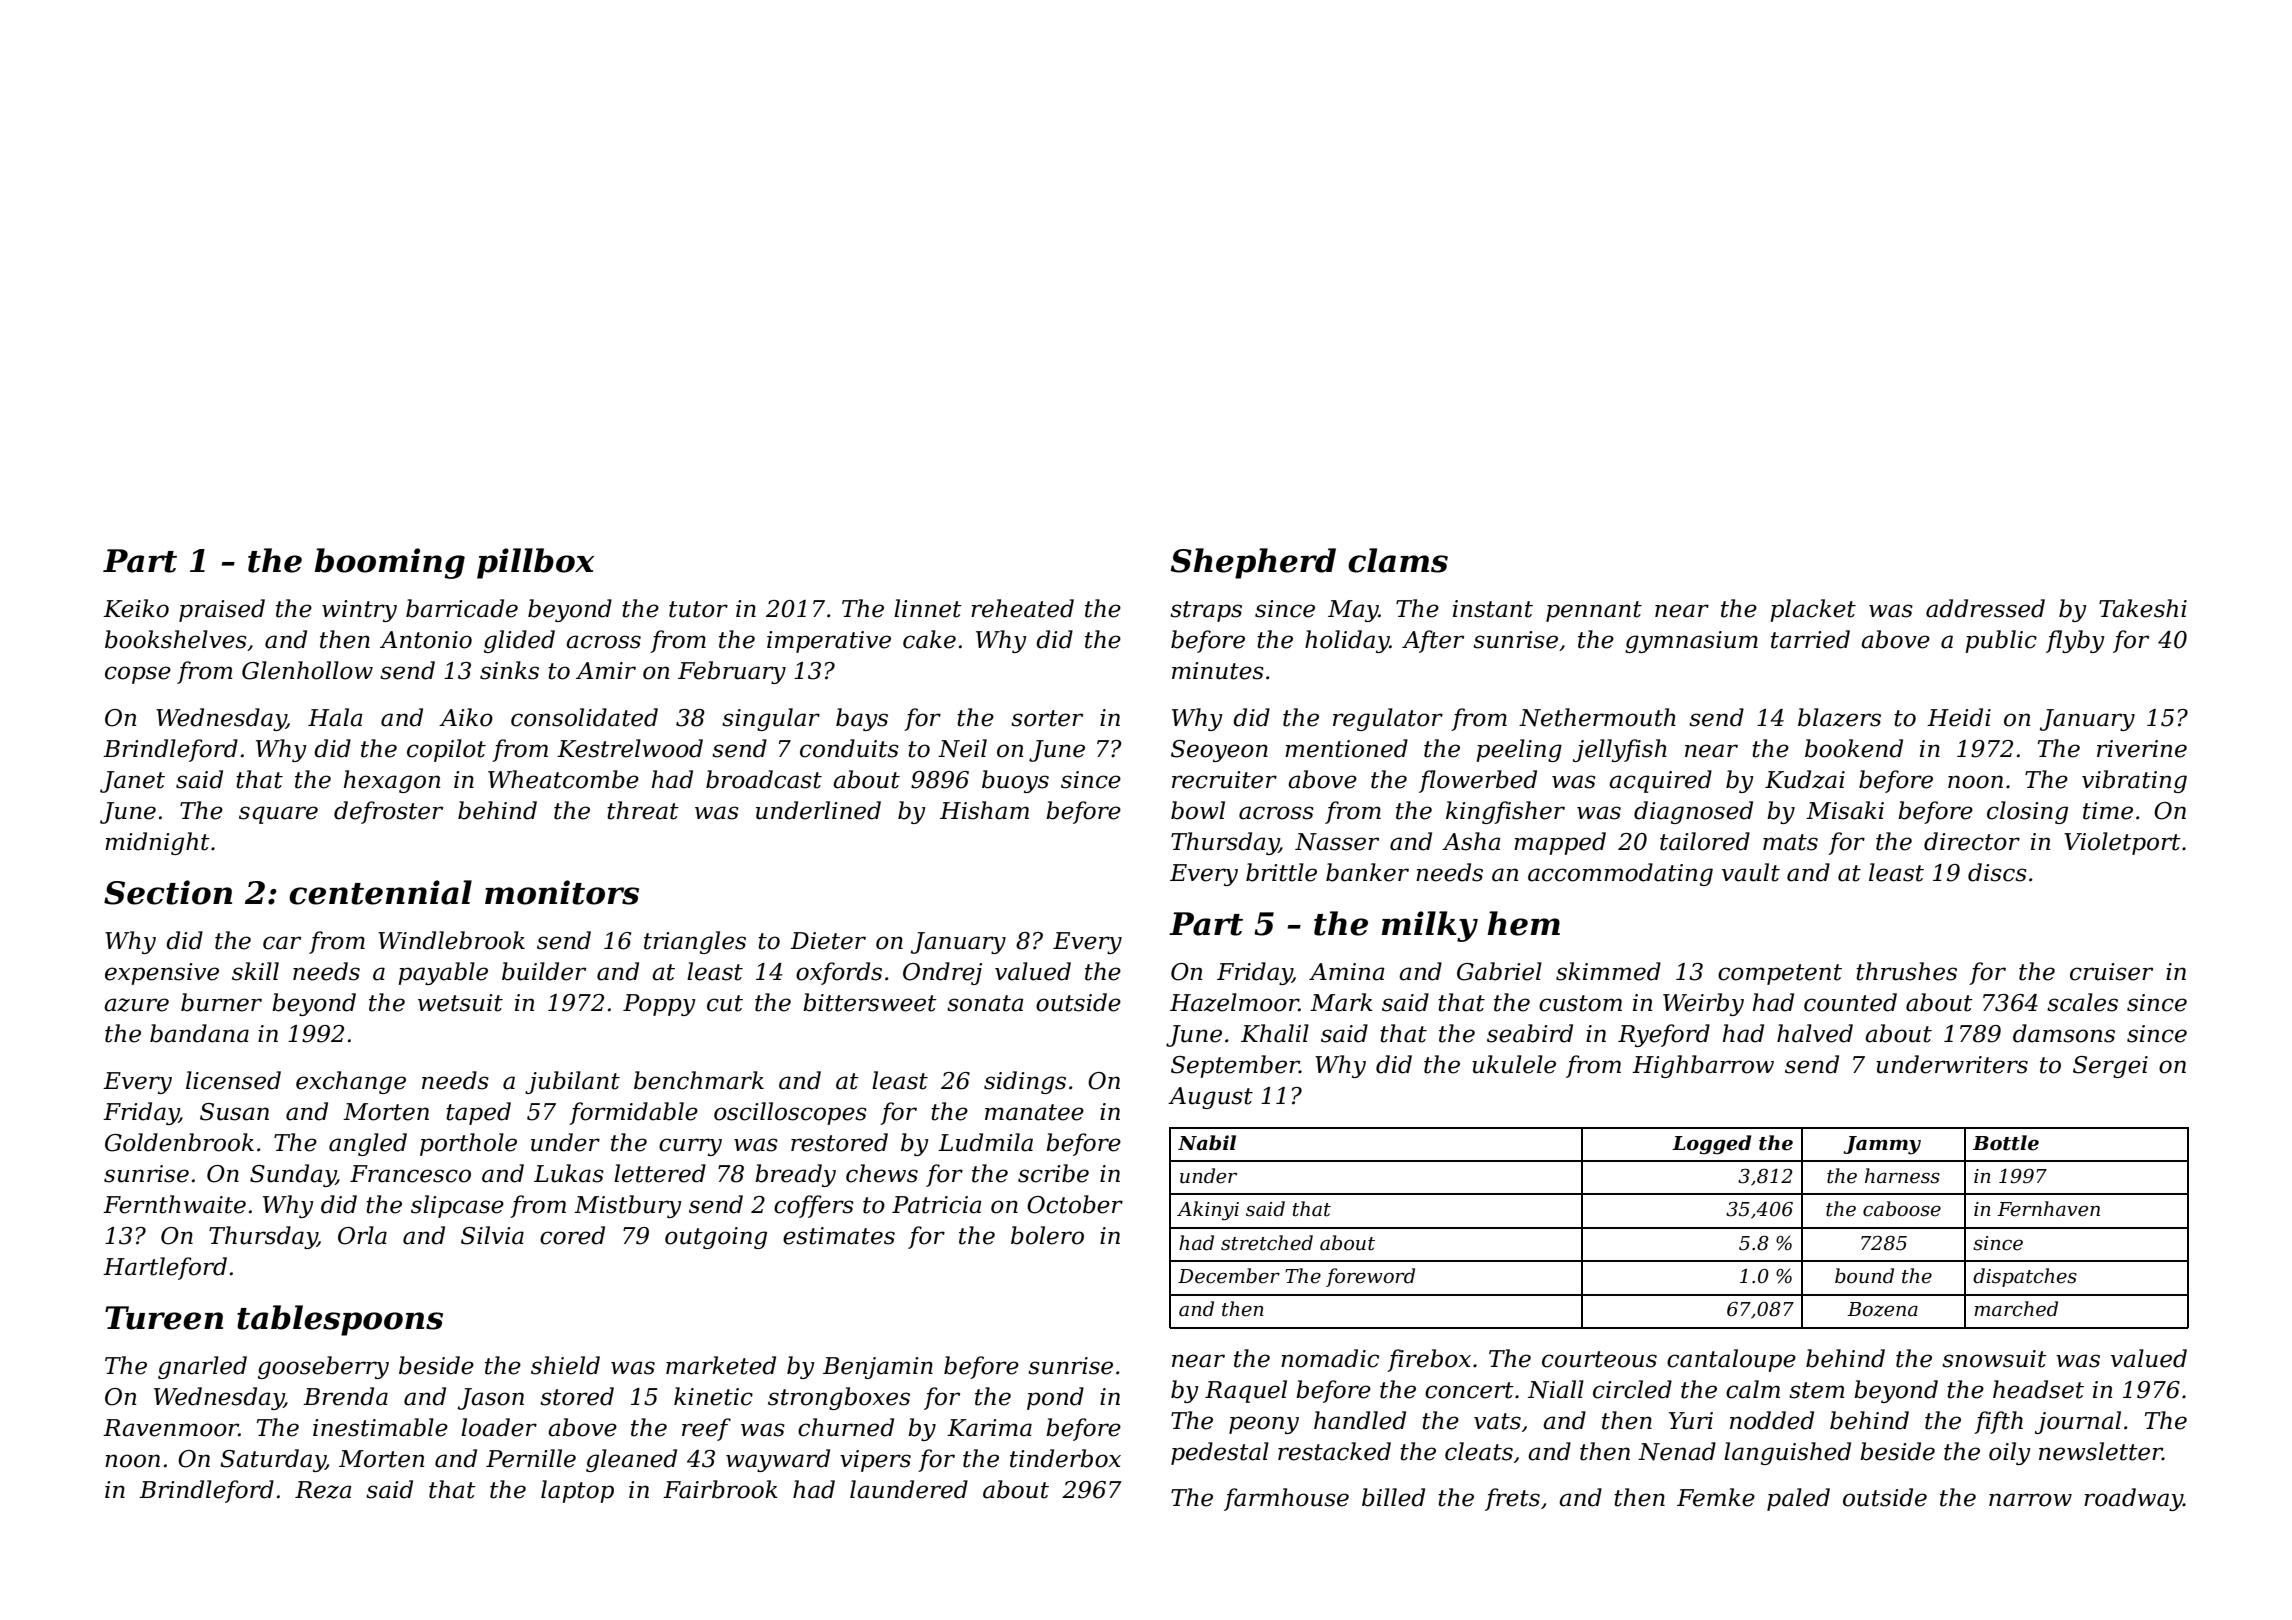  Describe the element at coordinates (1207, 1143) in the screenshot. I see `Nabil` at that location.
